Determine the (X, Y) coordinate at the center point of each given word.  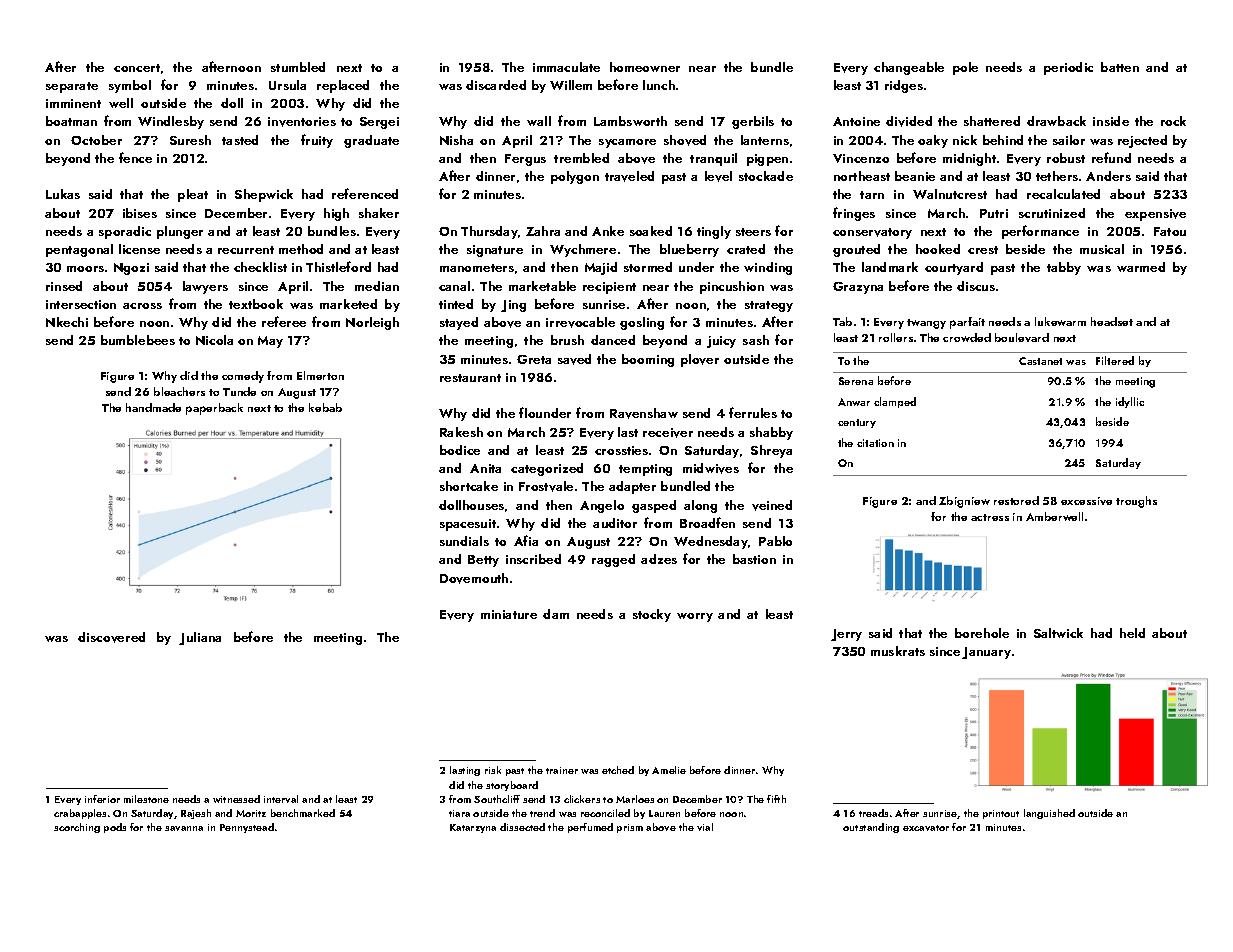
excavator (926, 828)
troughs (1136, 502)
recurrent (246, 250)
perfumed (590, 828)
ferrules (753, 412)
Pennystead (247, 828)
